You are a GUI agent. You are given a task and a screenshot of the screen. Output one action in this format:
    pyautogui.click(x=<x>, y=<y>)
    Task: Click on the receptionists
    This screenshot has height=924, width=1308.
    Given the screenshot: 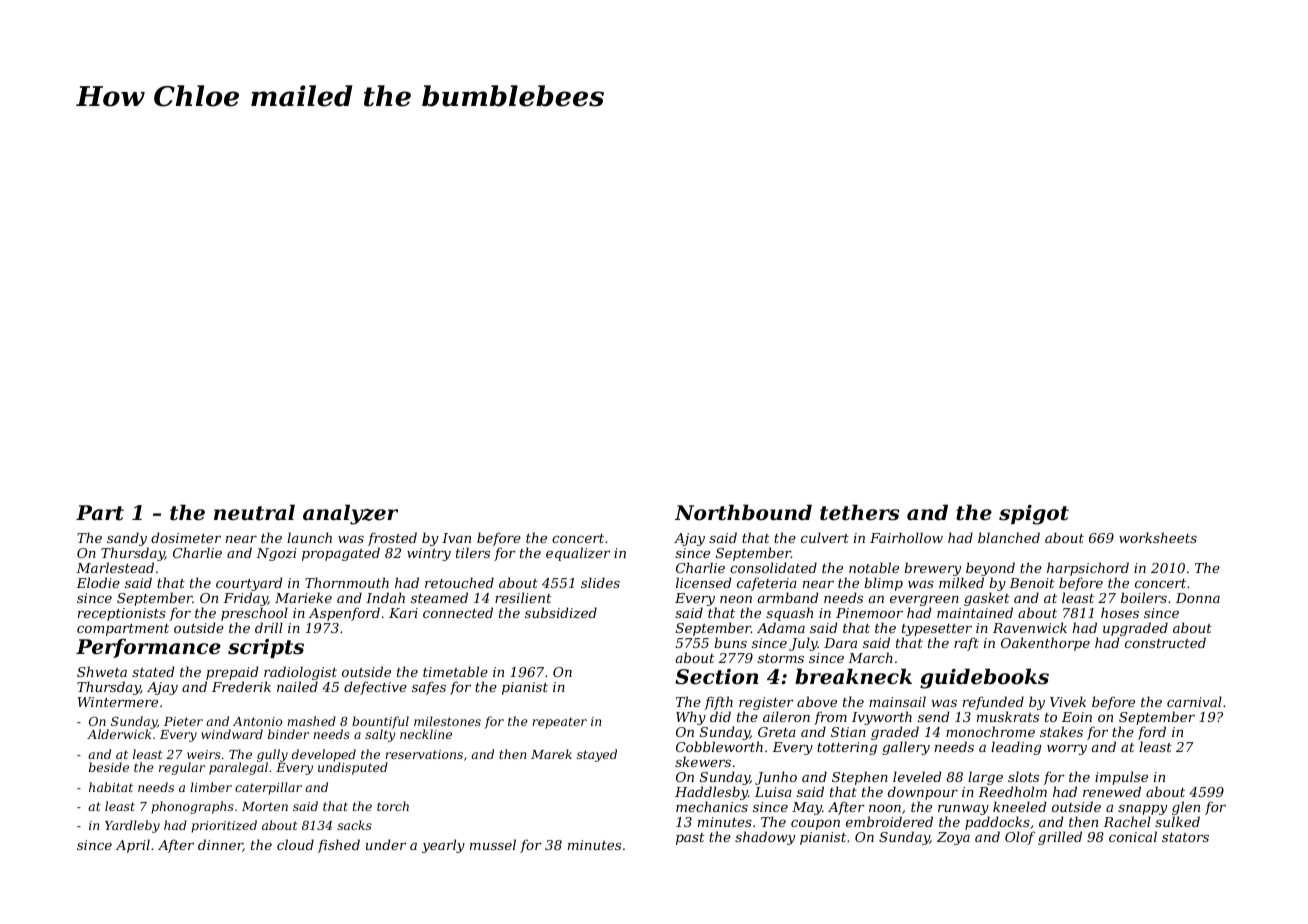 What is the action you would take?
    pyautogui.click(x=122, y=614)
